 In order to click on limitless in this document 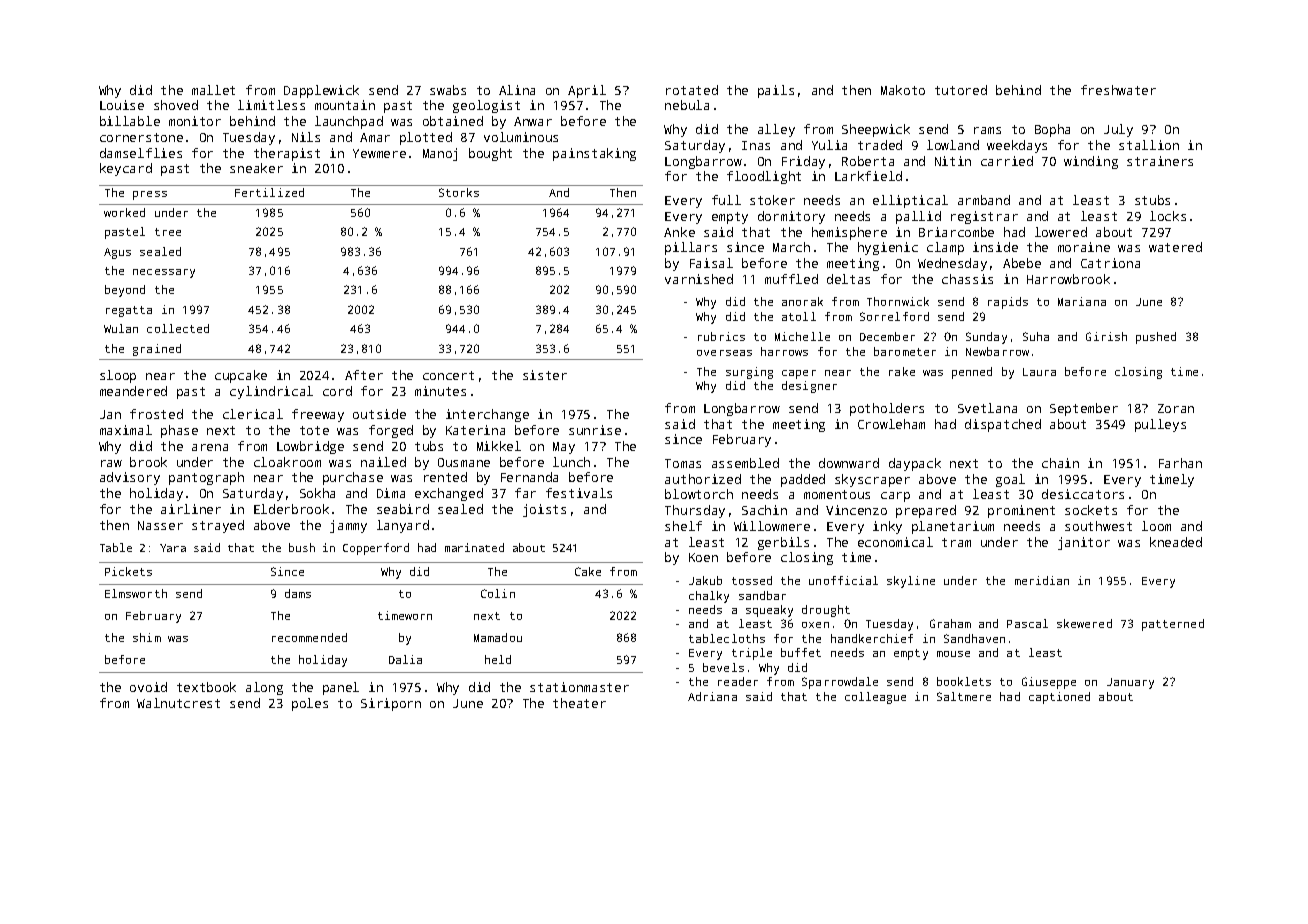, I will do `click(271, 105)`.
